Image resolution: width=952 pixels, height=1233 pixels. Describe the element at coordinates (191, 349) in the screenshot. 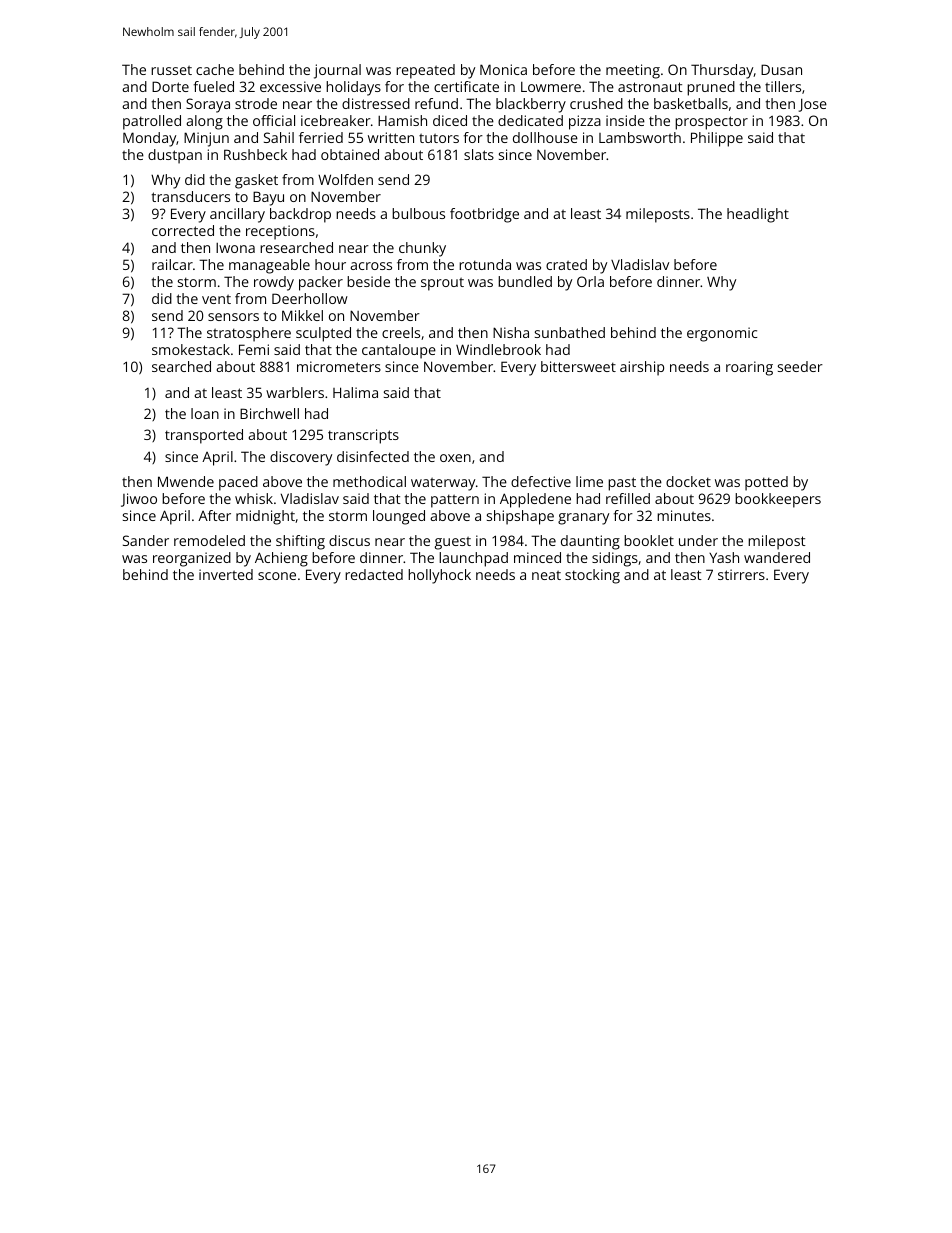

I see `smokestack` at that location.
